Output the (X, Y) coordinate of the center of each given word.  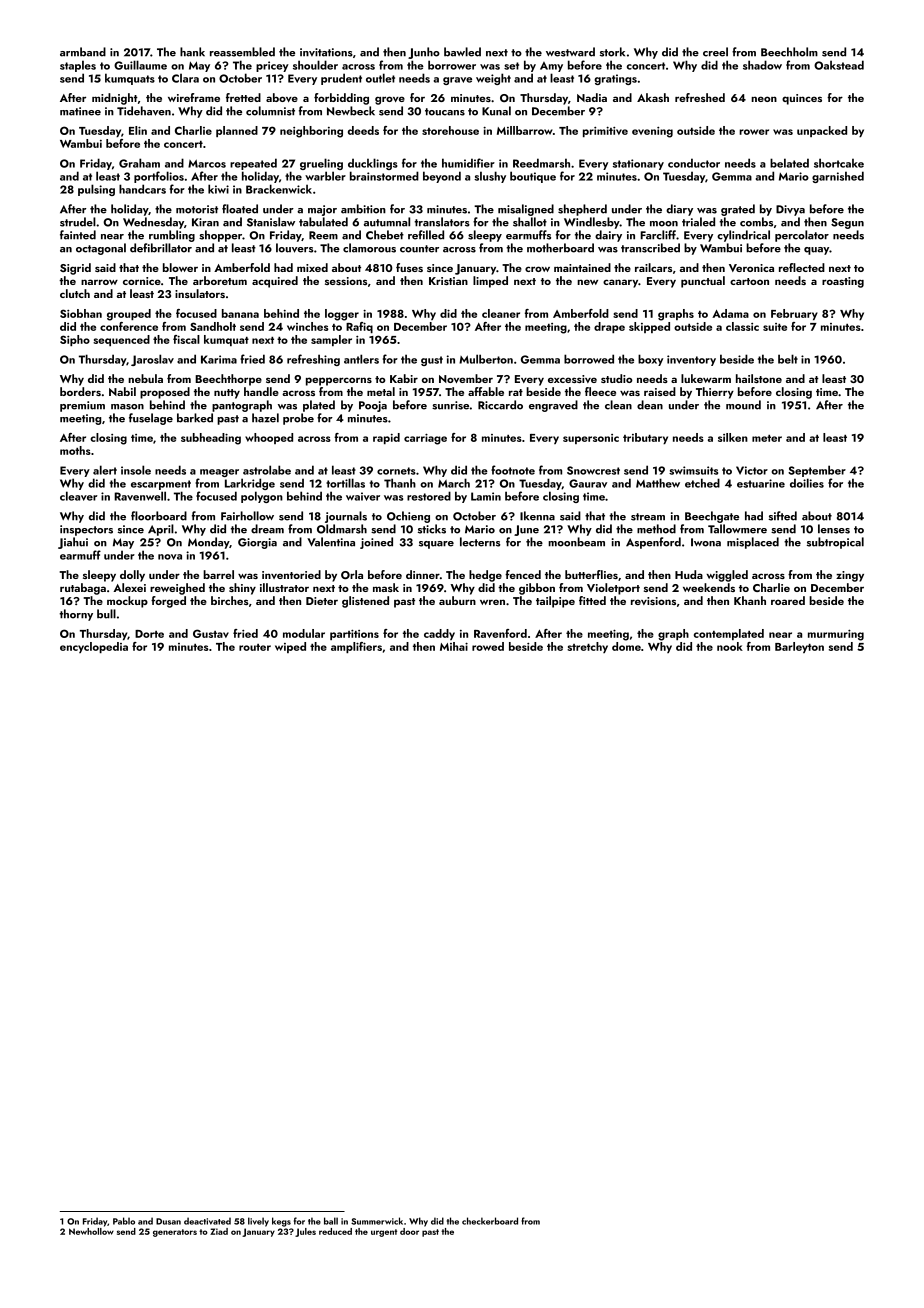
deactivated (207, 1221)
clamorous (369, 248)
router (255, 647)
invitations (326, 52)
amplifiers (356, 647)
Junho (424, 53)
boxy (650, 360)
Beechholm (789, 52)
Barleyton (799, 647)
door (409, 1231)
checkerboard (490, 1221)
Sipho (75, 340)
